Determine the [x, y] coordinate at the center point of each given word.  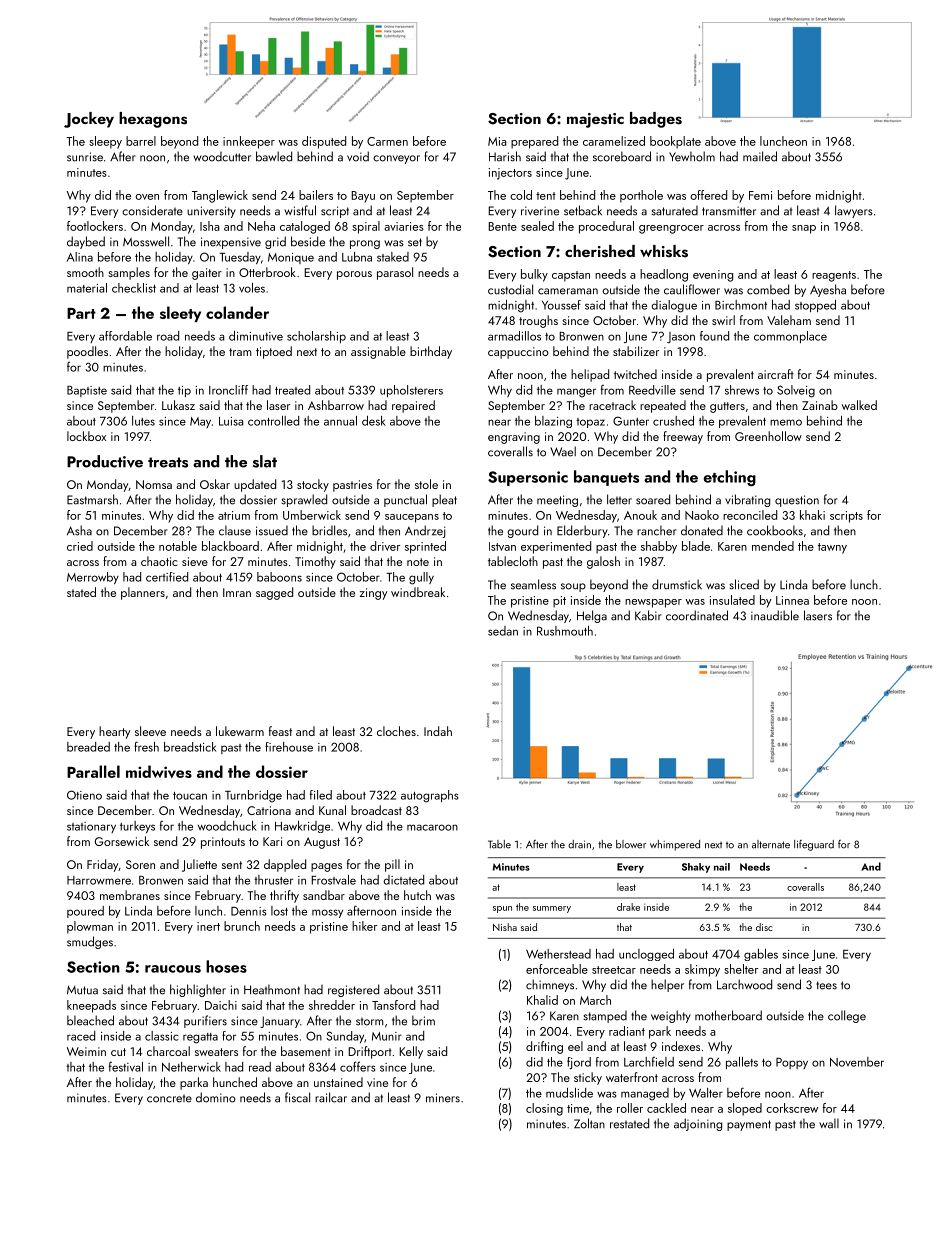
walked [859, 405]
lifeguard [814, 845]
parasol [395, 273]
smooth [85, 272]
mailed [760, 156]
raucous [173, 969]
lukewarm [240, 731]
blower [631, 844]
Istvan [502, 546]
